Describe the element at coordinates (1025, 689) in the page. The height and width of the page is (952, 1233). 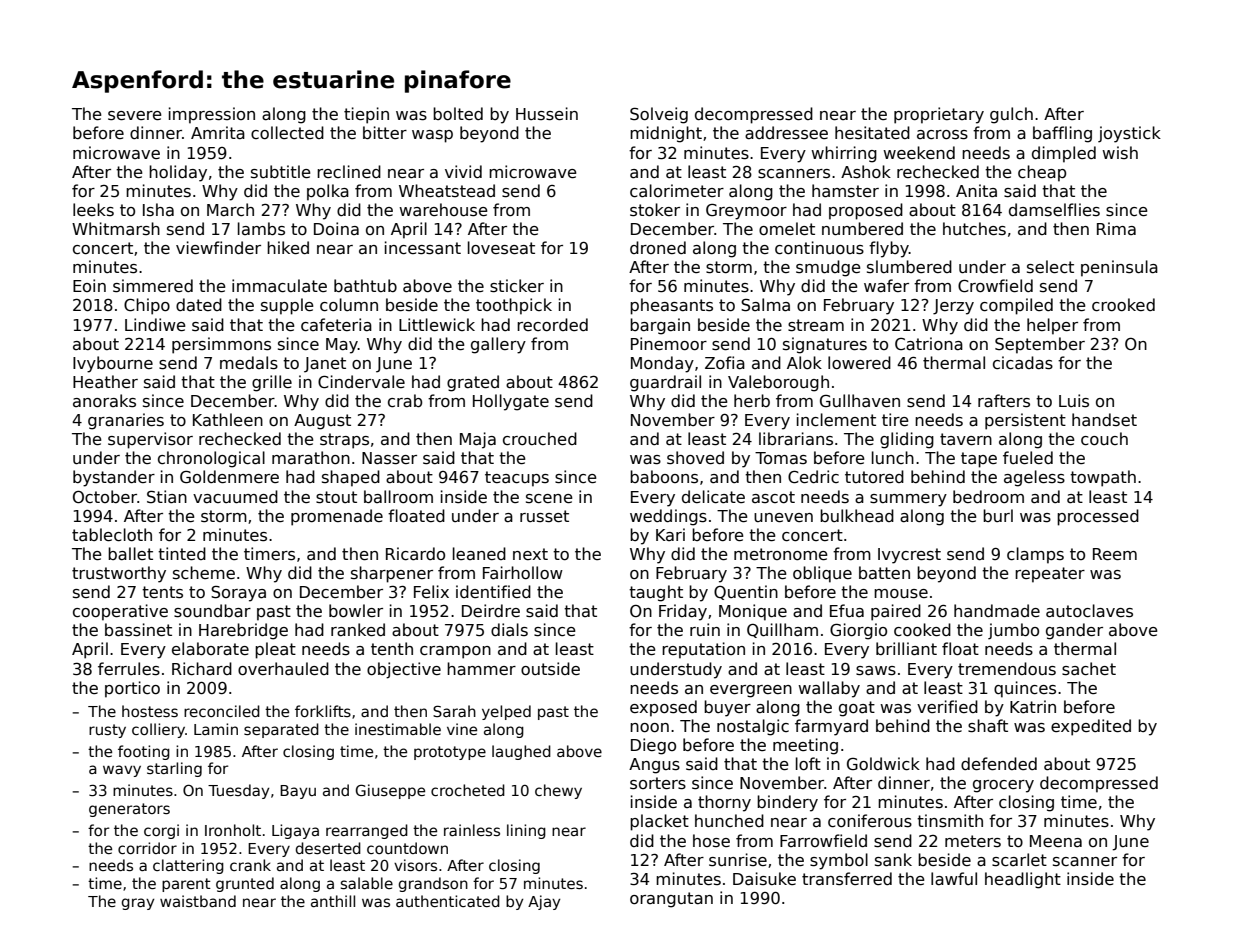
I see `quinces` at that location.
